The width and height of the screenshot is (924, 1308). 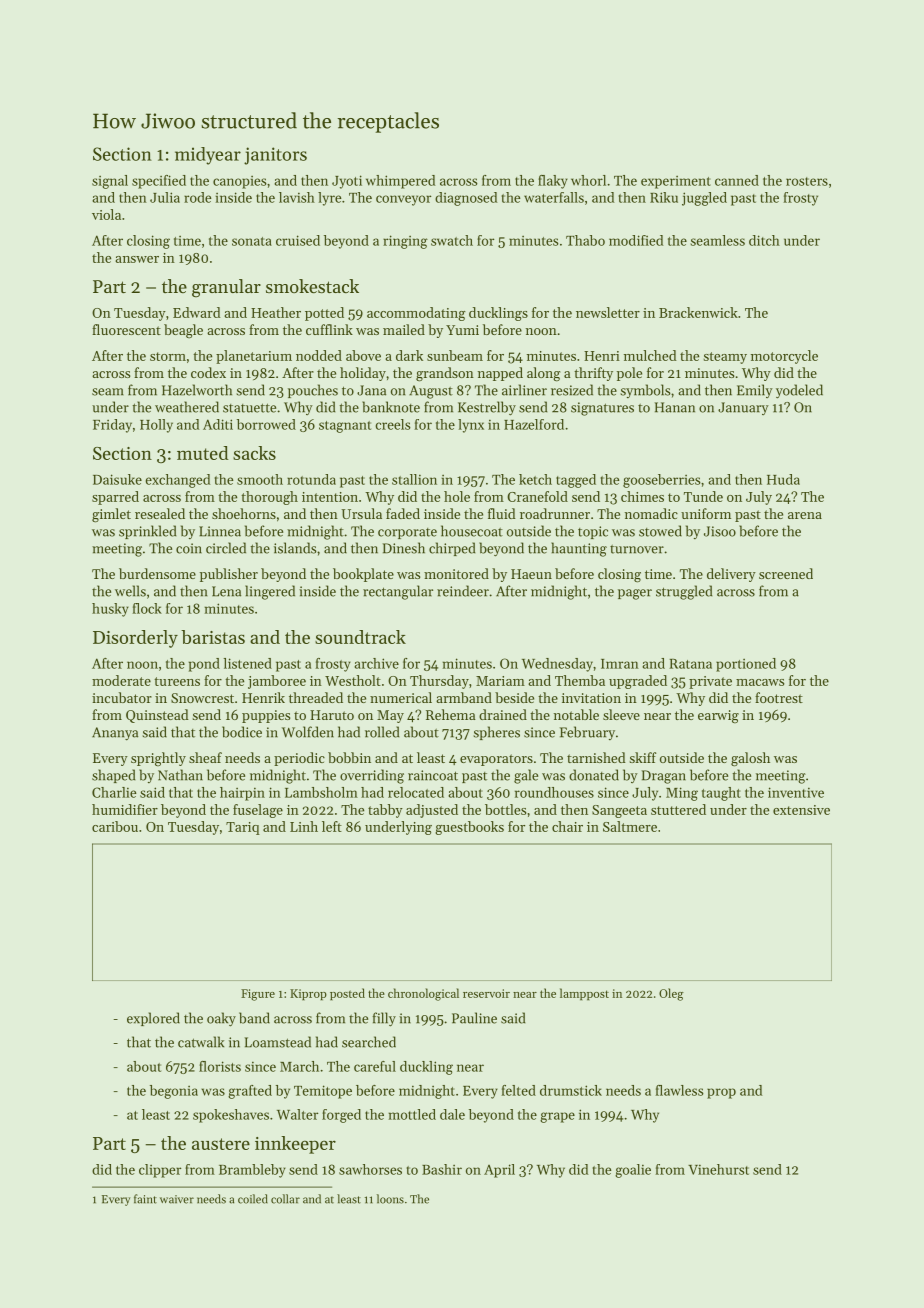 I want to click on Daisuke, so click(x=117, y=479).
